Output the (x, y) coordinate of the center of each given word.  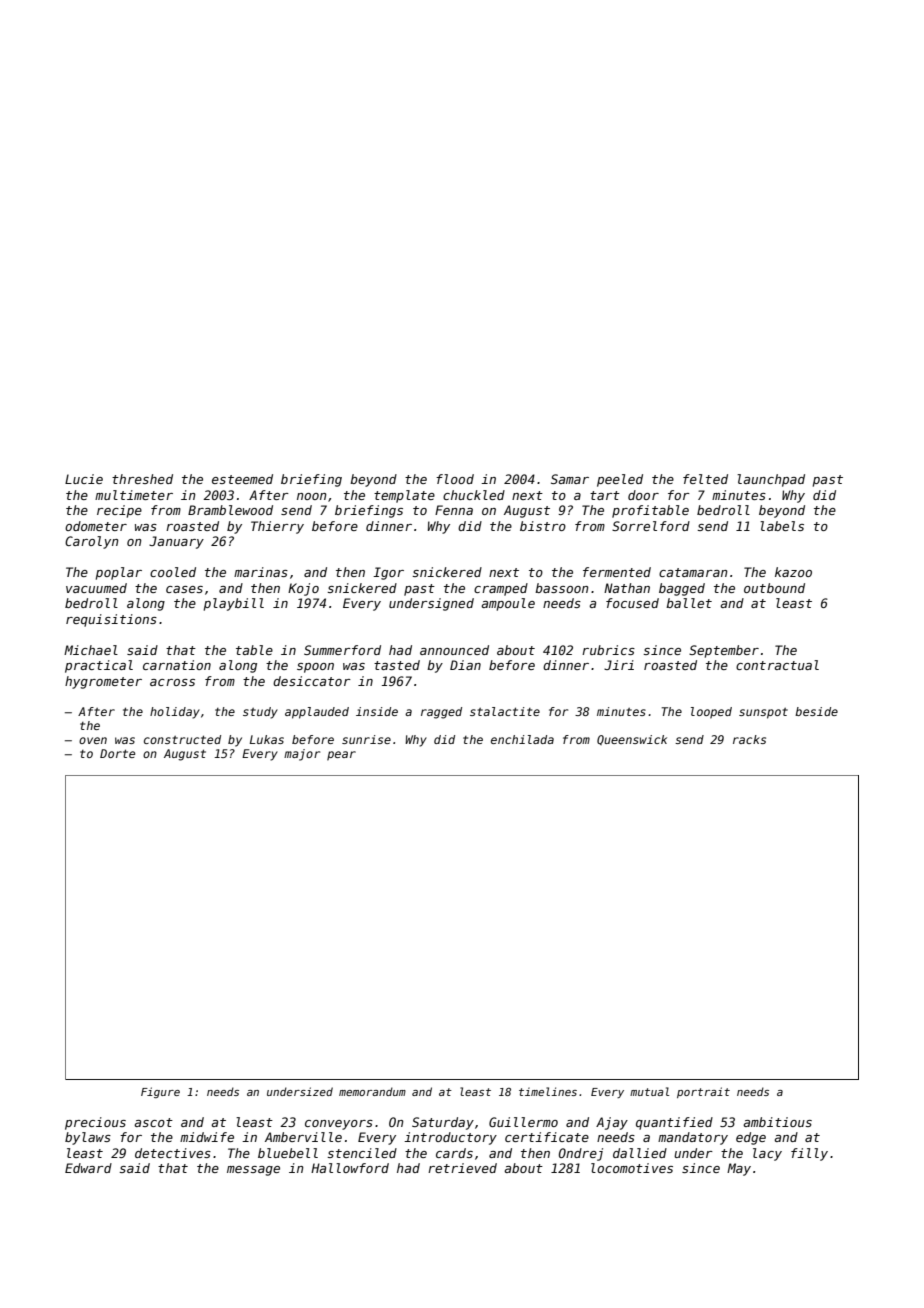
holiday (175, 713)
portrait (703, 1092)
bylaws (88, 1138)
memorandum (372, 1091)
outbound (774, 588)
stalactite (505, 711)
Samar (570, 479)
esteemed (242, 479)
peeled (620, 480)
